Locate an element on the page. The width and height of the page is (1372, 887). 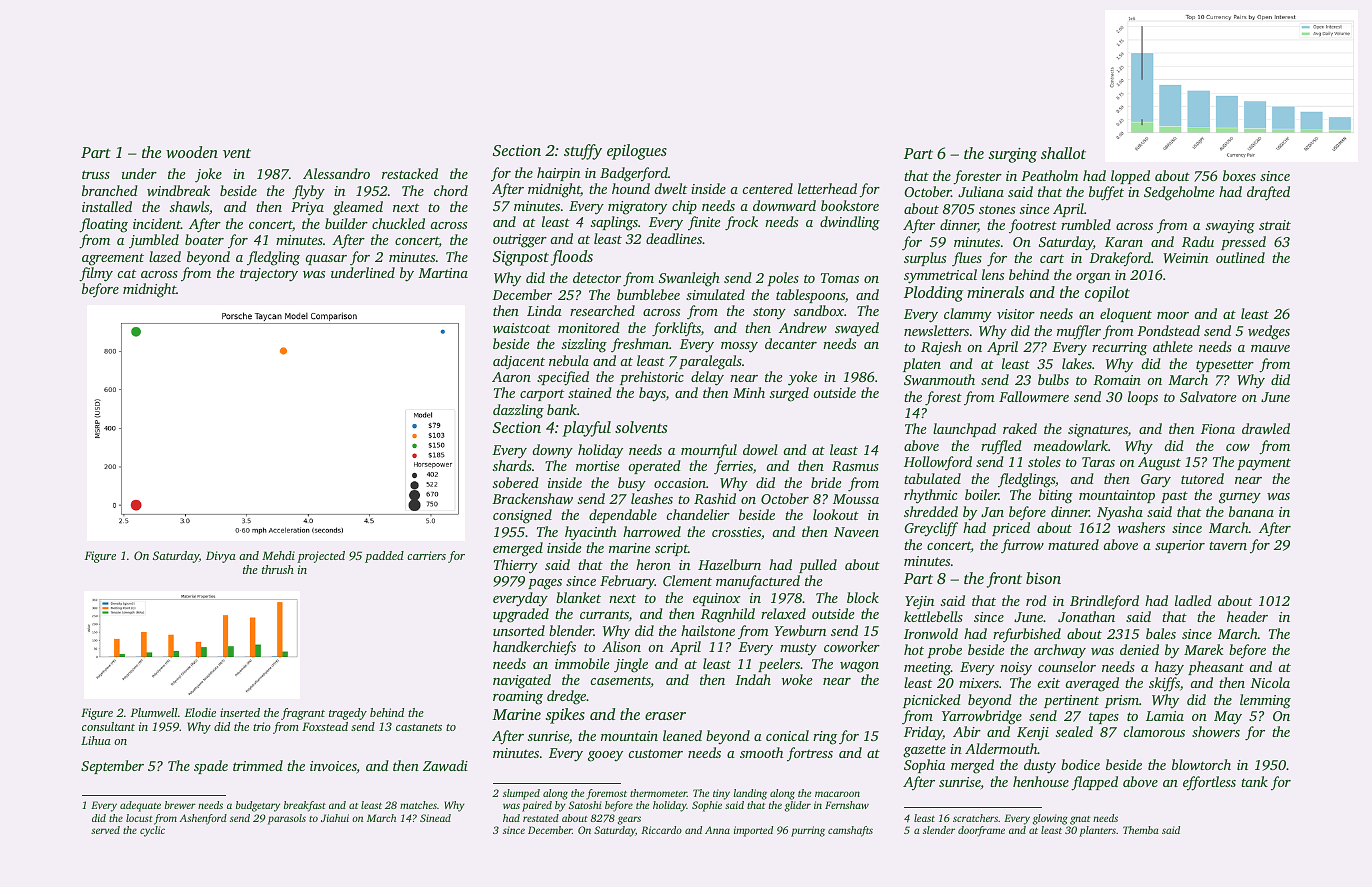
consigned is located at coordinates (522, 516).
